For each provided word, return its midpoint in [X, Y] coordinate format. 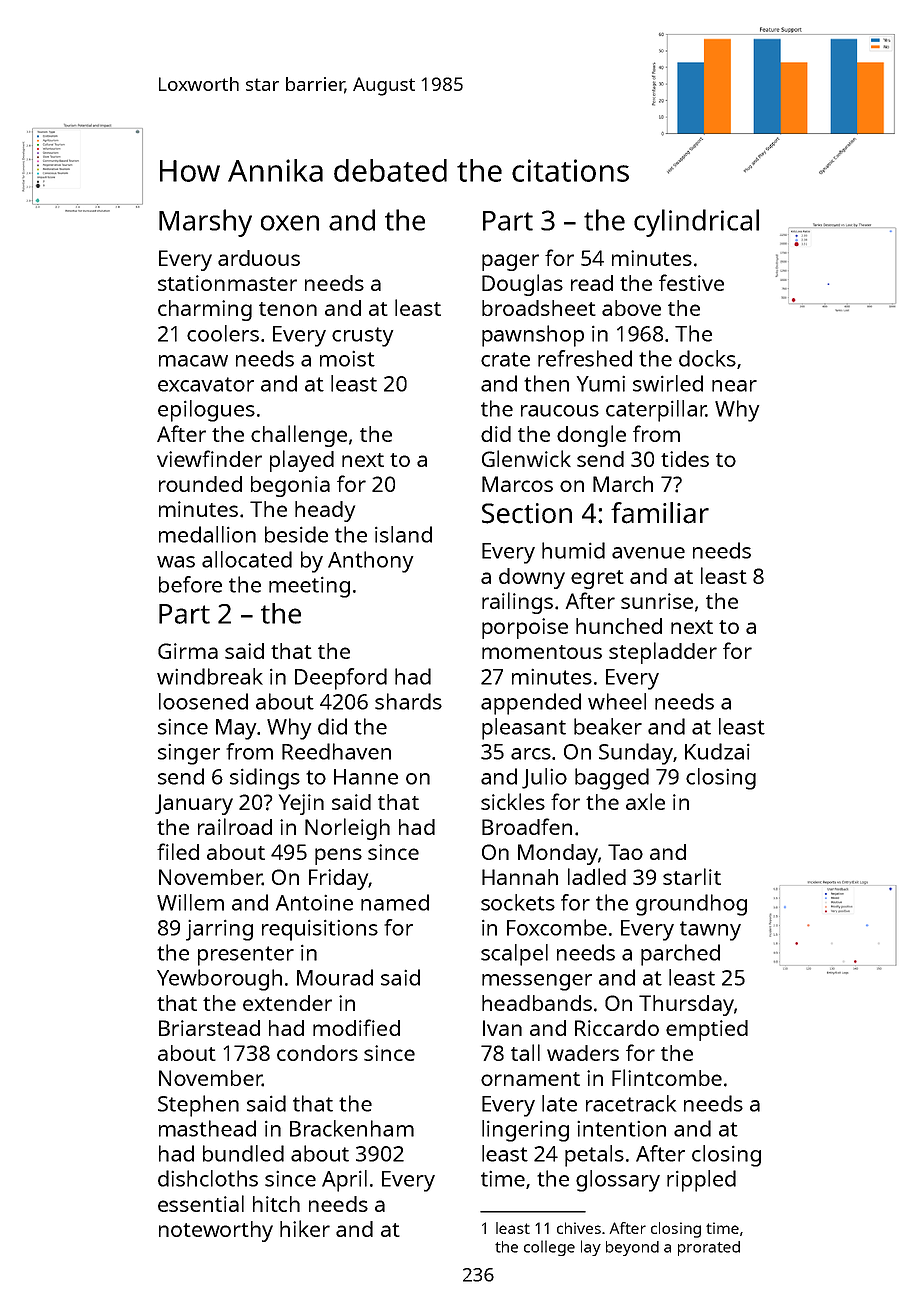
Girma [188, 651]
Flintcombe [667, 1077]
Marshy [205, 223]
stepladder [663, 653]
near [734, 386]
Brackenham [352, 1128]
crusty [362, 337]
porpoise [525, 628]
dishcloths [208, 1178]
